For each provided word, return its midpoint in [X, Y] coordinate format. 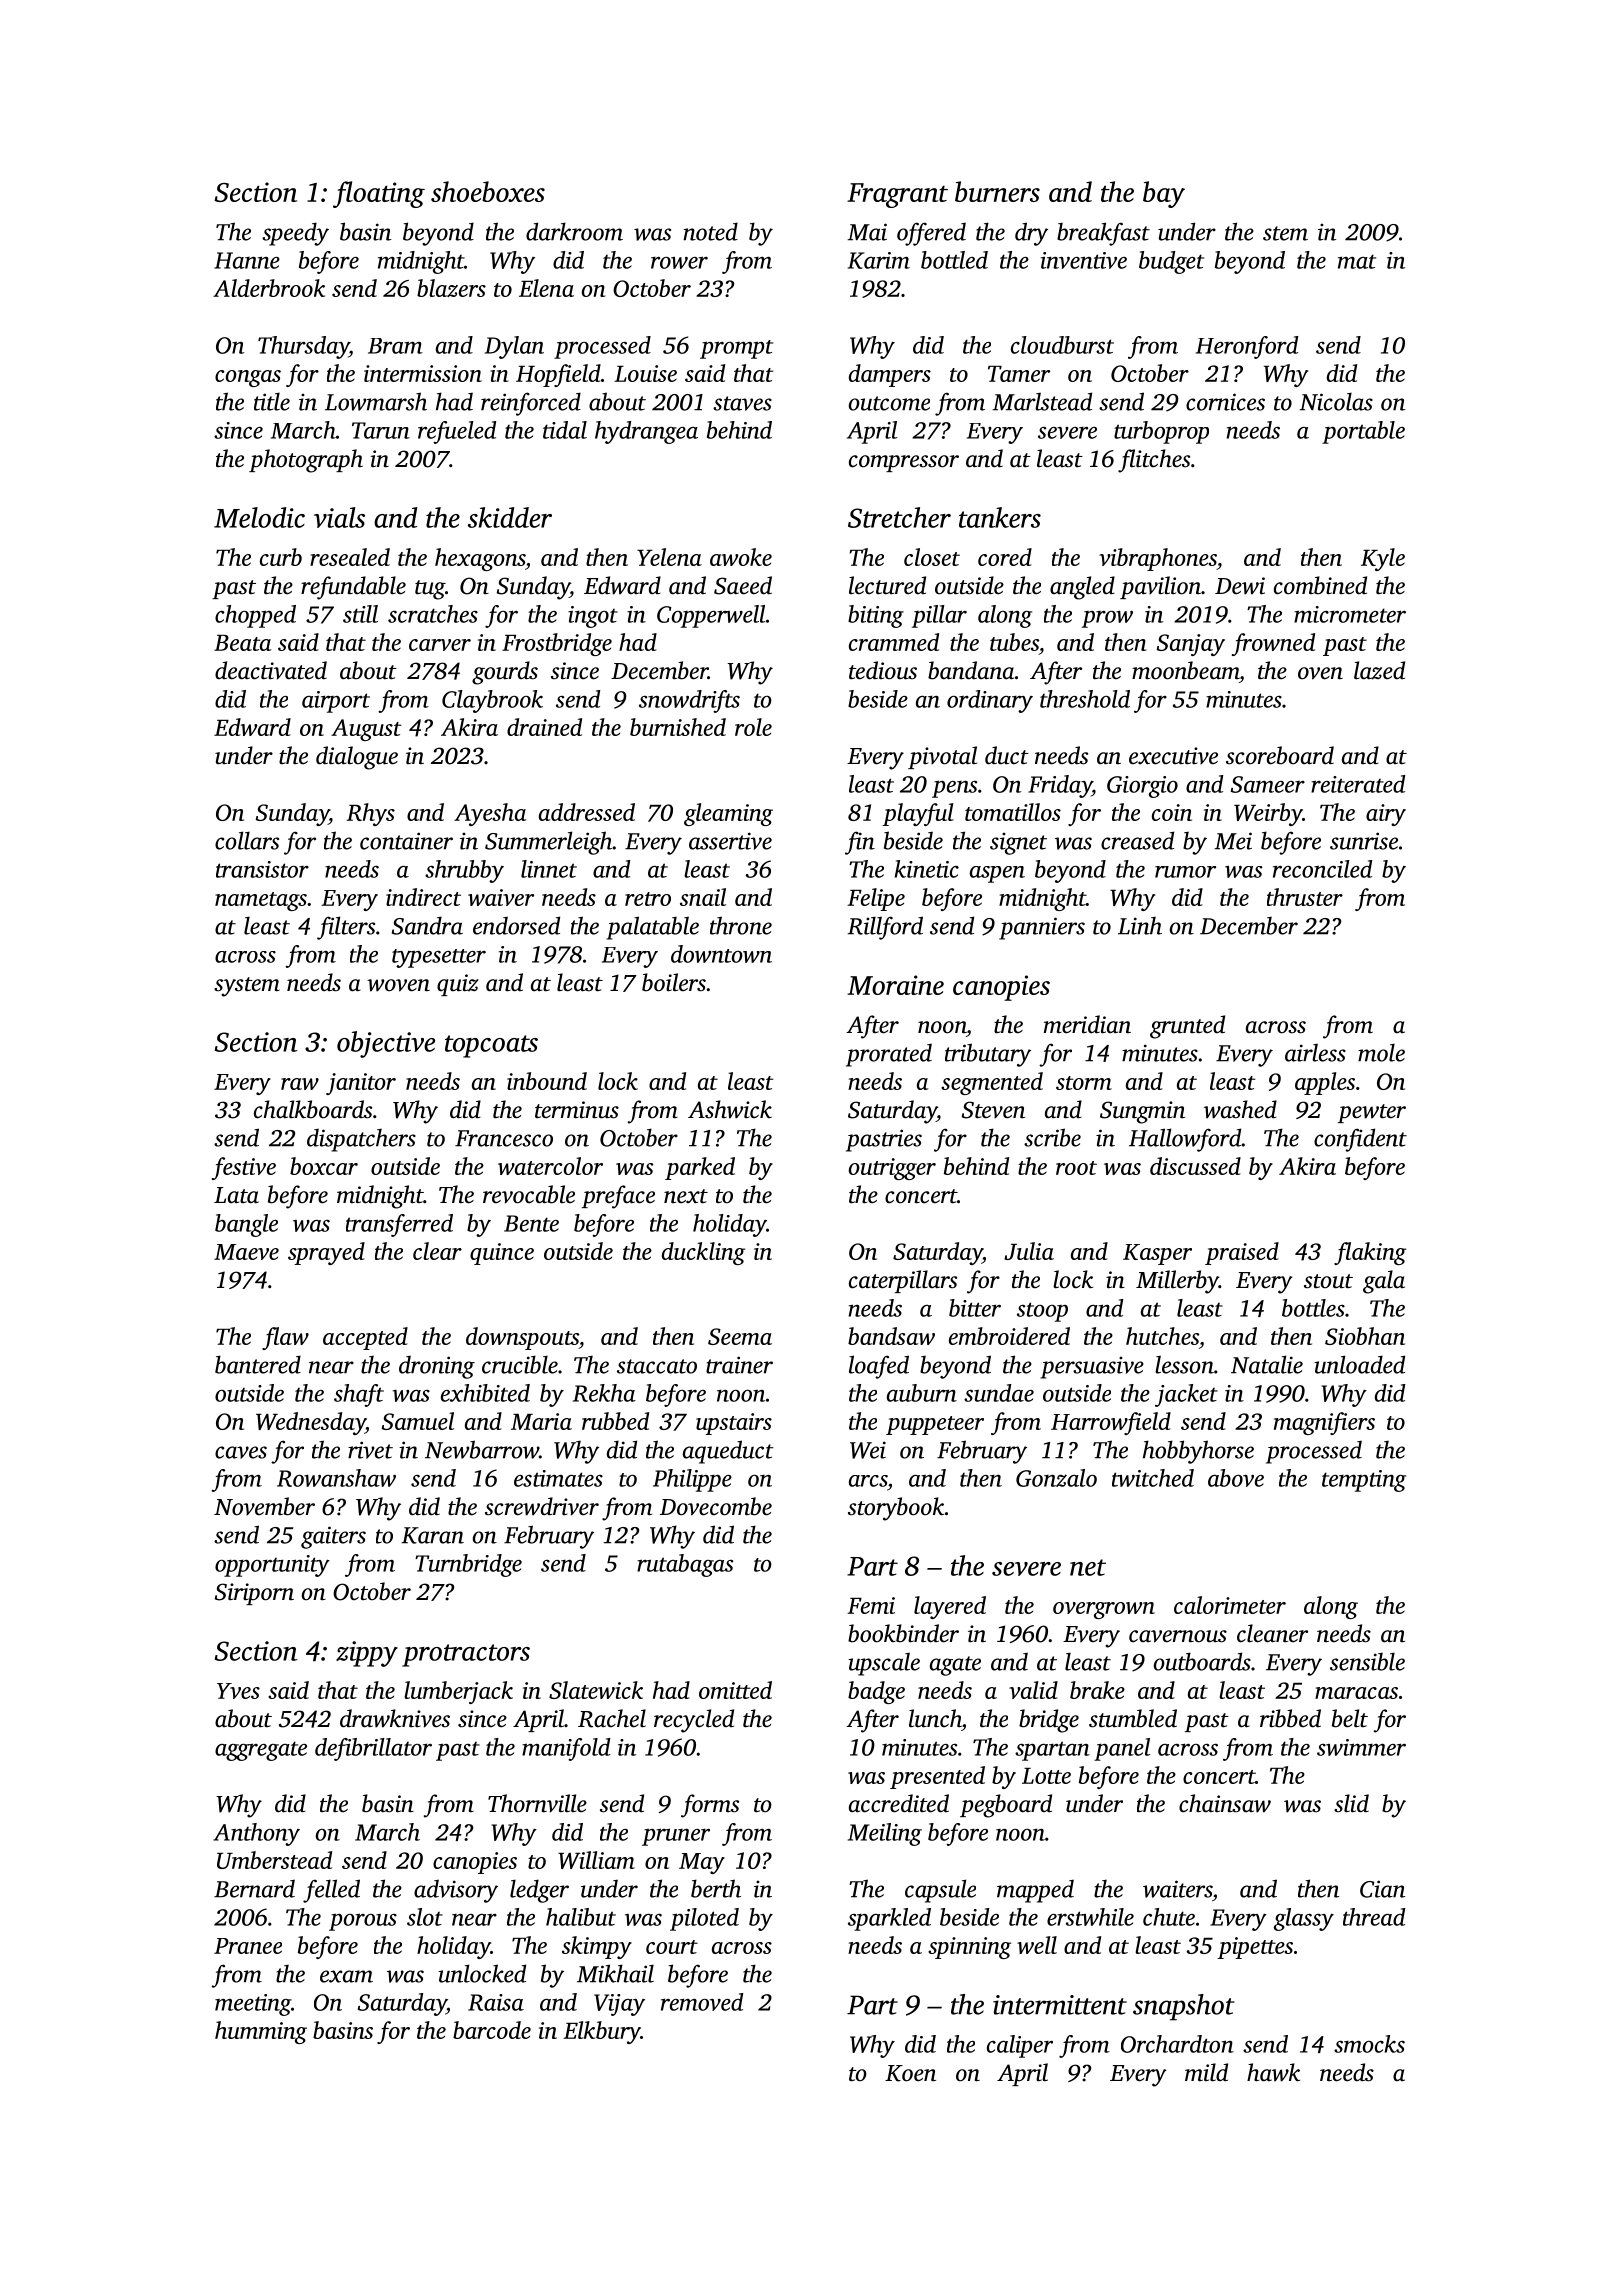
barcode [492, 2030]
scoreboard [1280, 755]
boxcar [324, 1166]
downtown [721, 954]
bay [1164, 194]
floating [379, 194]
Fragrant [897, 195]
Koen [910, 2073]
